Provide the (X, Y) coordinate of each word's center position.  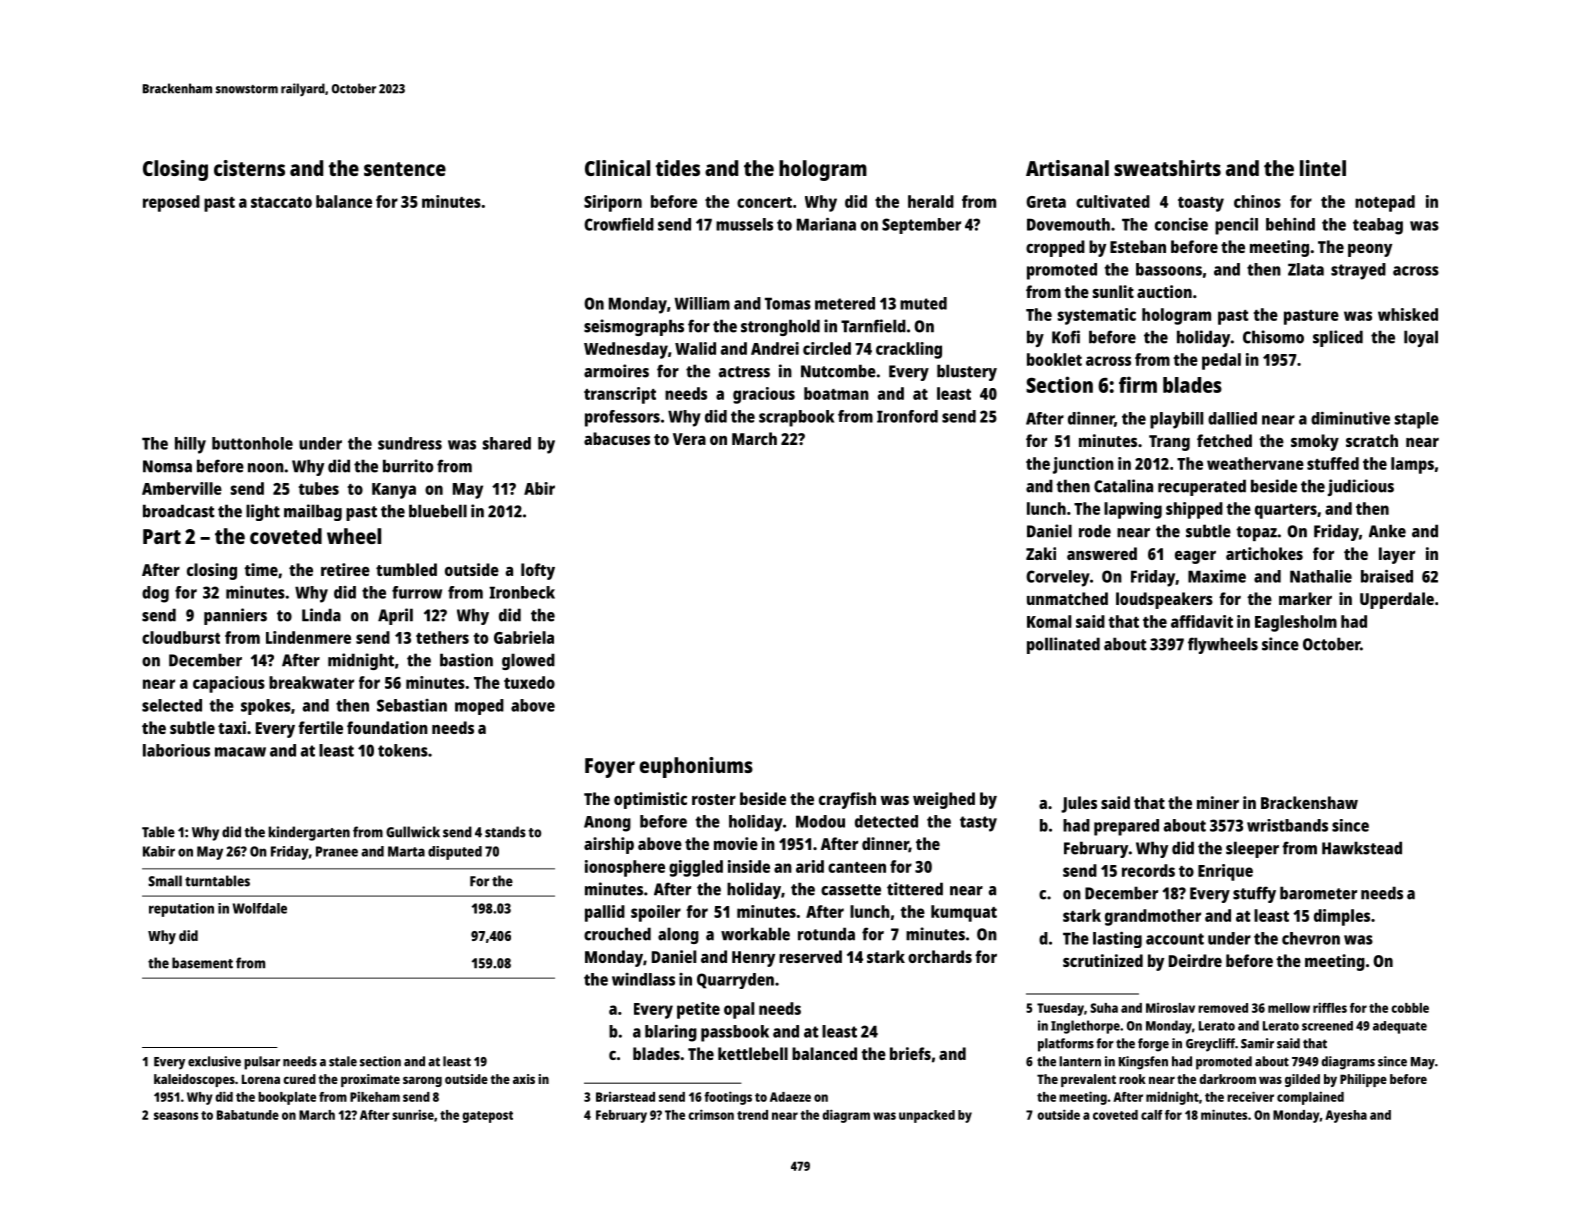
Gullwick (413, 832)
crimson (711, 1114)
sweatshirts (1167, 168)
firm (1138, 384)
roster (714, 799)
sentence (405, 169)
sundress (410, 443)
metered (845, 303)
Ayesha (1346, 1116)
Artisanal (1067, 168)
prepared (1126, 827)
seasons (176, 1116)
